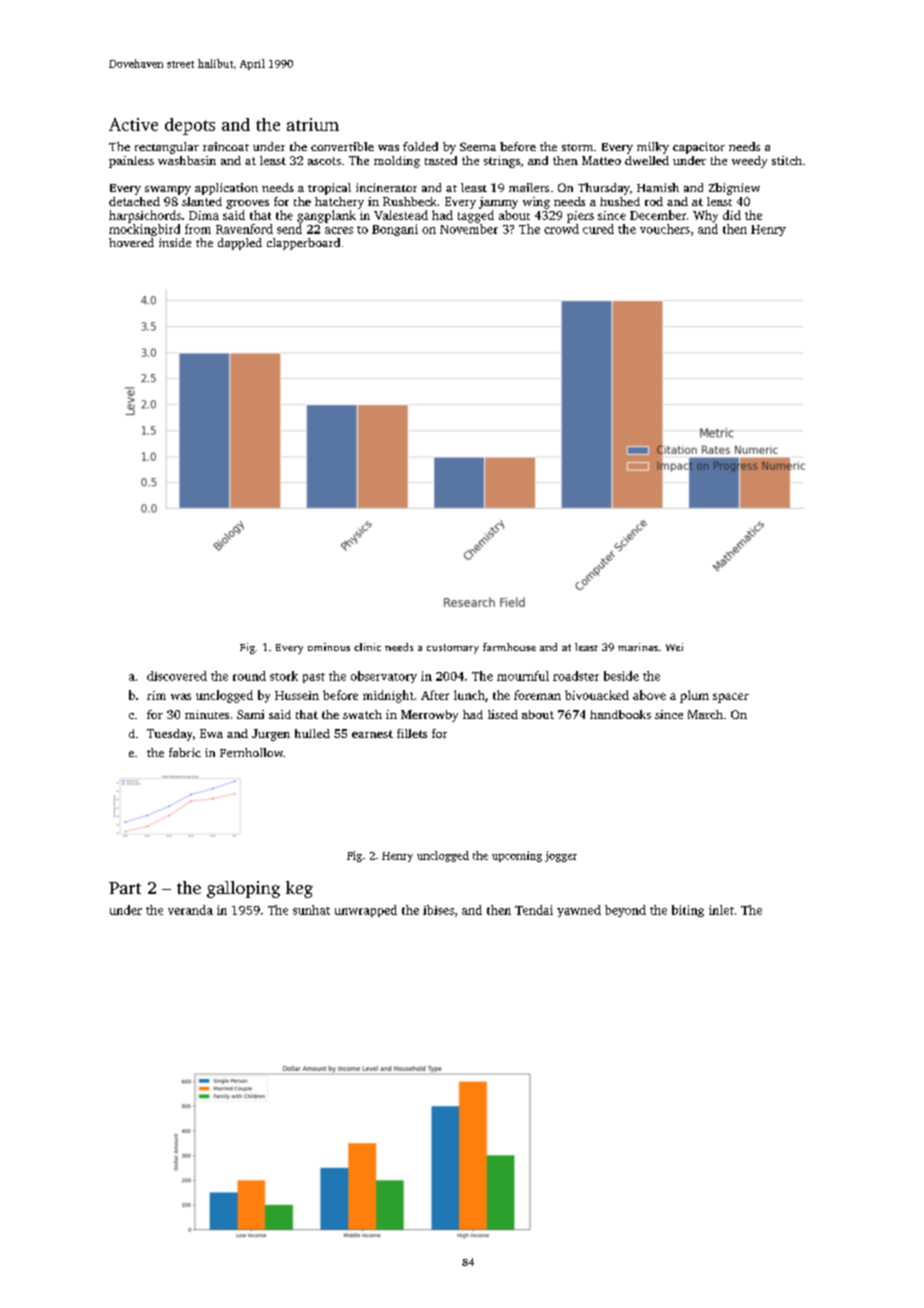  What do you see at coordinates (420, 146) in the screenshot?
I see `folded` at bounding box center [420, 146].
